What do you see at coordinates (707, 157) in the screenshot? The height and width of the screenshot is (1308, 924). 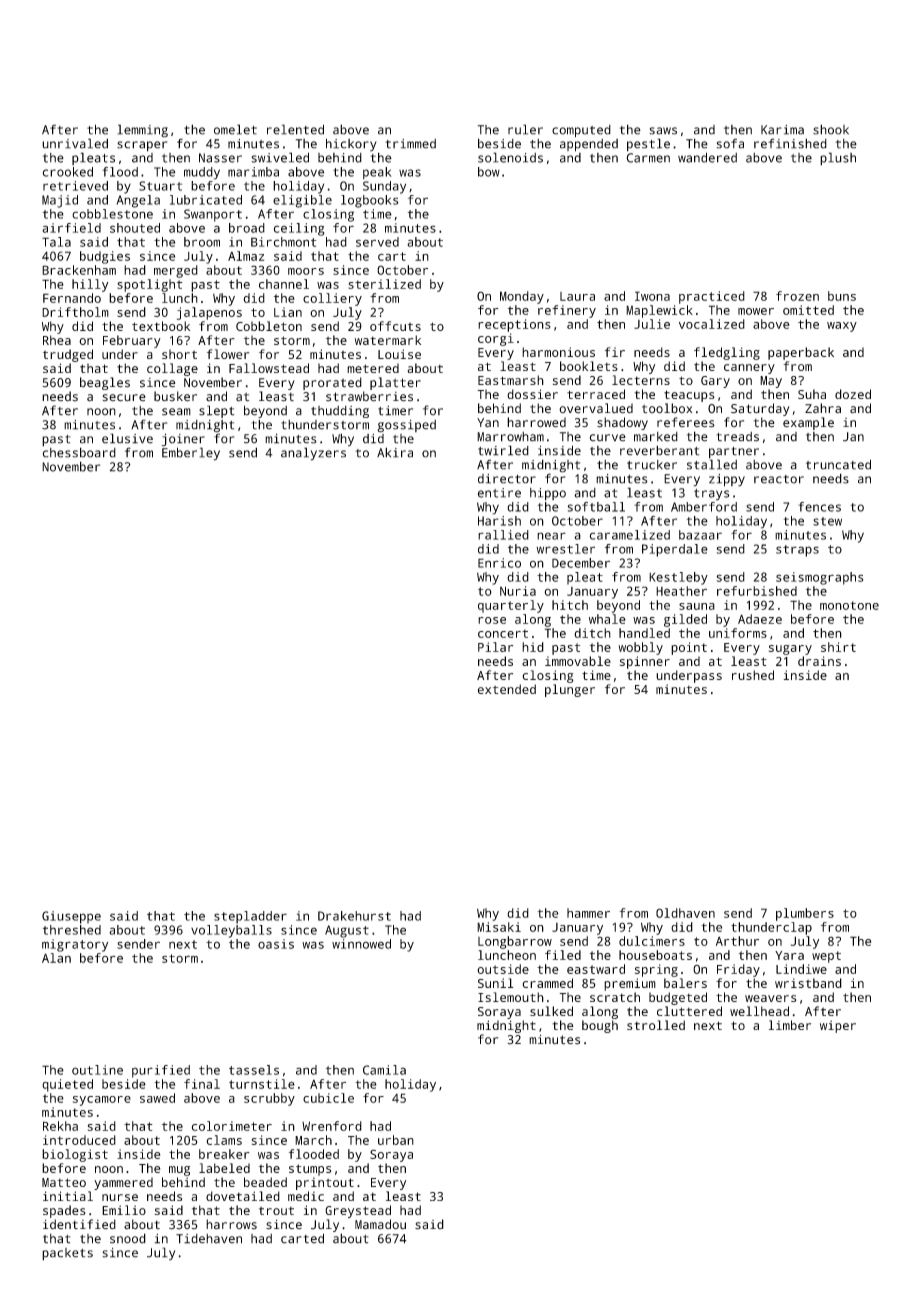 I see `wandered` at bounding box center [707, 157].
